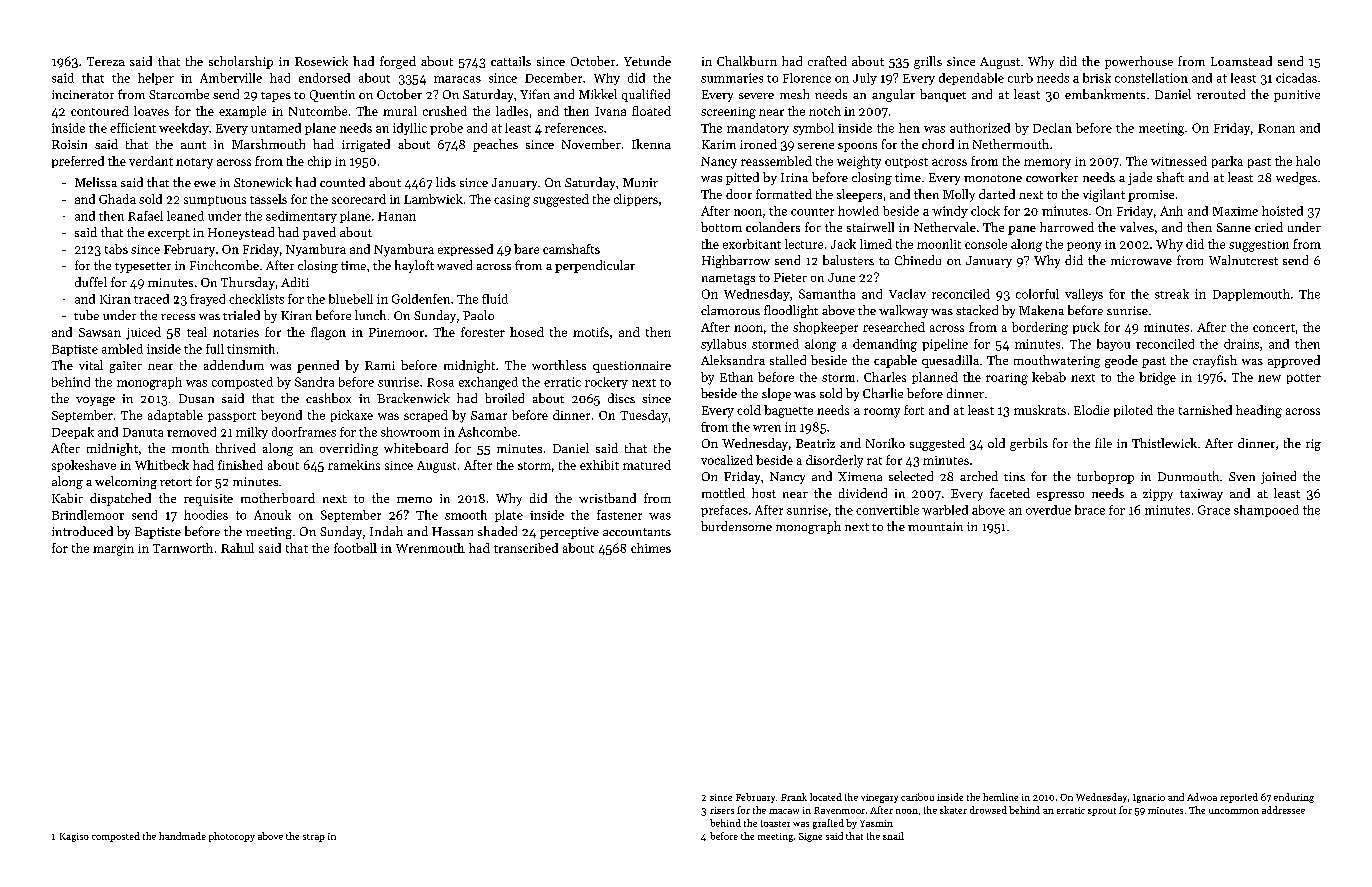 This screenshot has width=1372, height=887. I want to click on expressed, so click(465, 250).
